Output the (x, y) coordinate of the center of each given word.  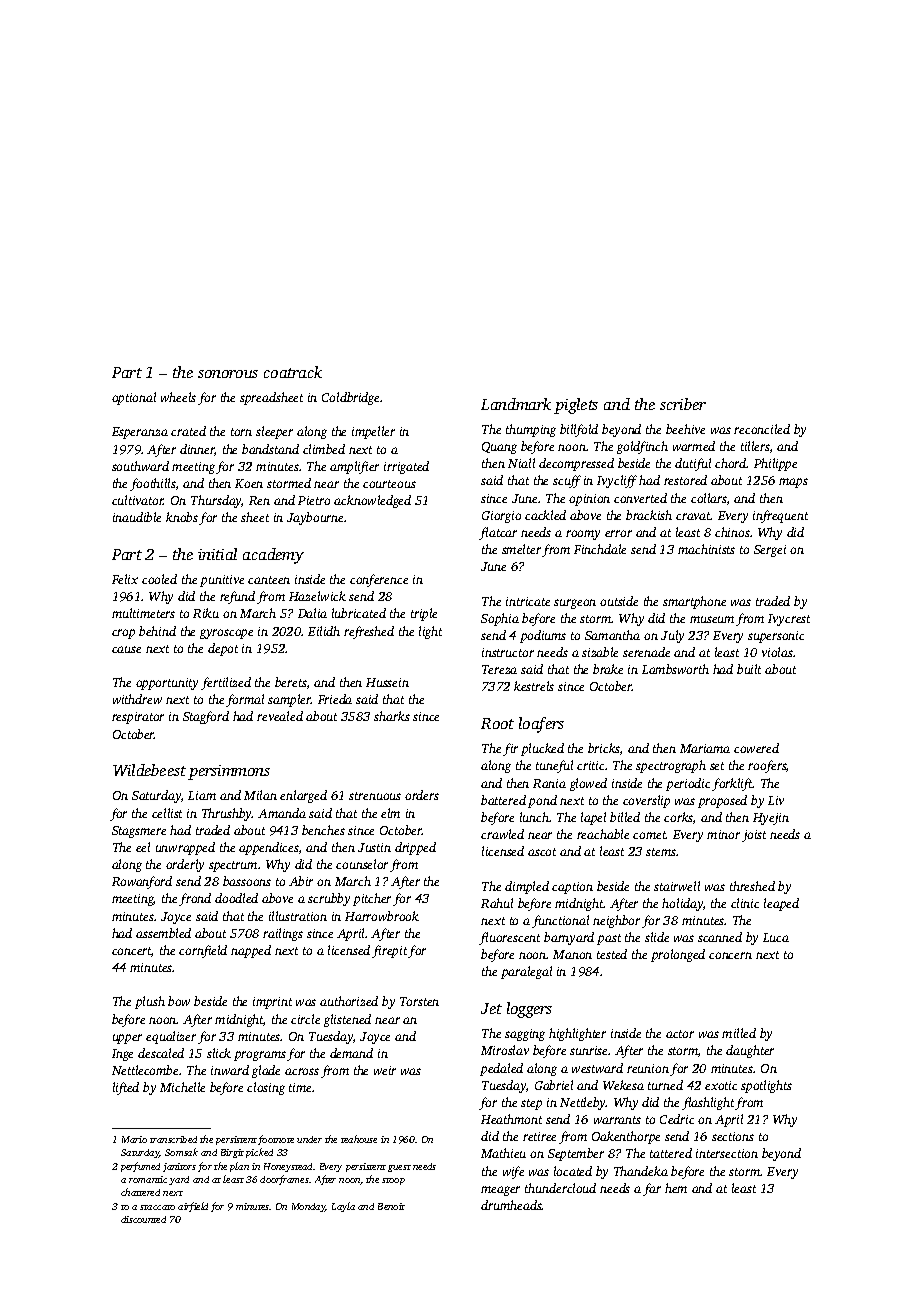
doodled (236, 898)
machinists (706, 549)
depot (223, 649)
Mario (134, 1139)
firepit (389, 951)
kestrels (534, 686)
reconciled (762, 429)
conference (379, 580)
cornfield (203, 951)
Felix (125, 579)
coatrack (293, 372)
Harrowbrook (382, 916)
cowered (756, 748)
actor (680, 1034)
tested (612, 954)
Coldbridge (350, 398)
